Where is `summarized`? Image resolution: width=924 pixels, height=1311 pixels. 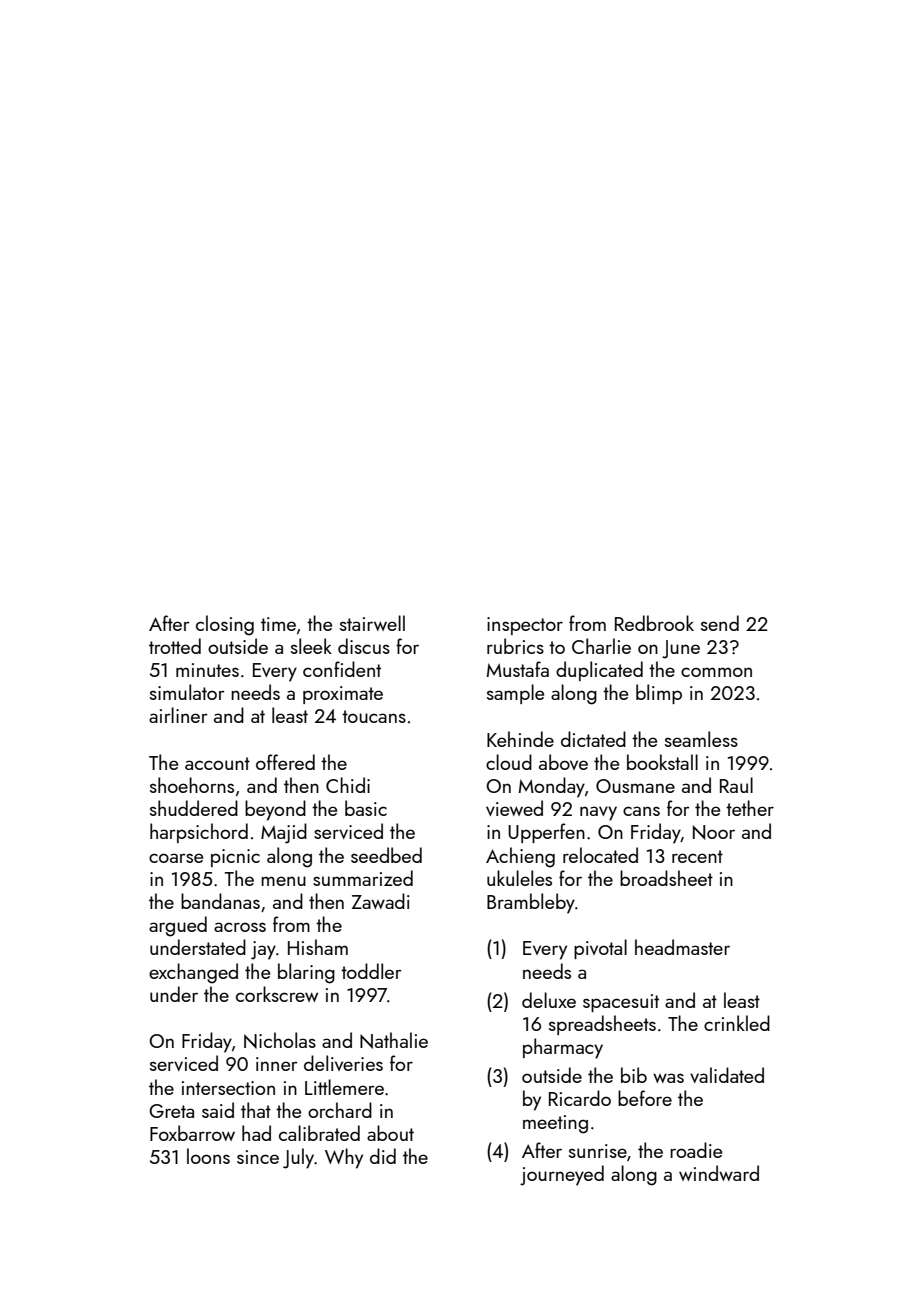
summarized is located at coordinates (363, 878).
